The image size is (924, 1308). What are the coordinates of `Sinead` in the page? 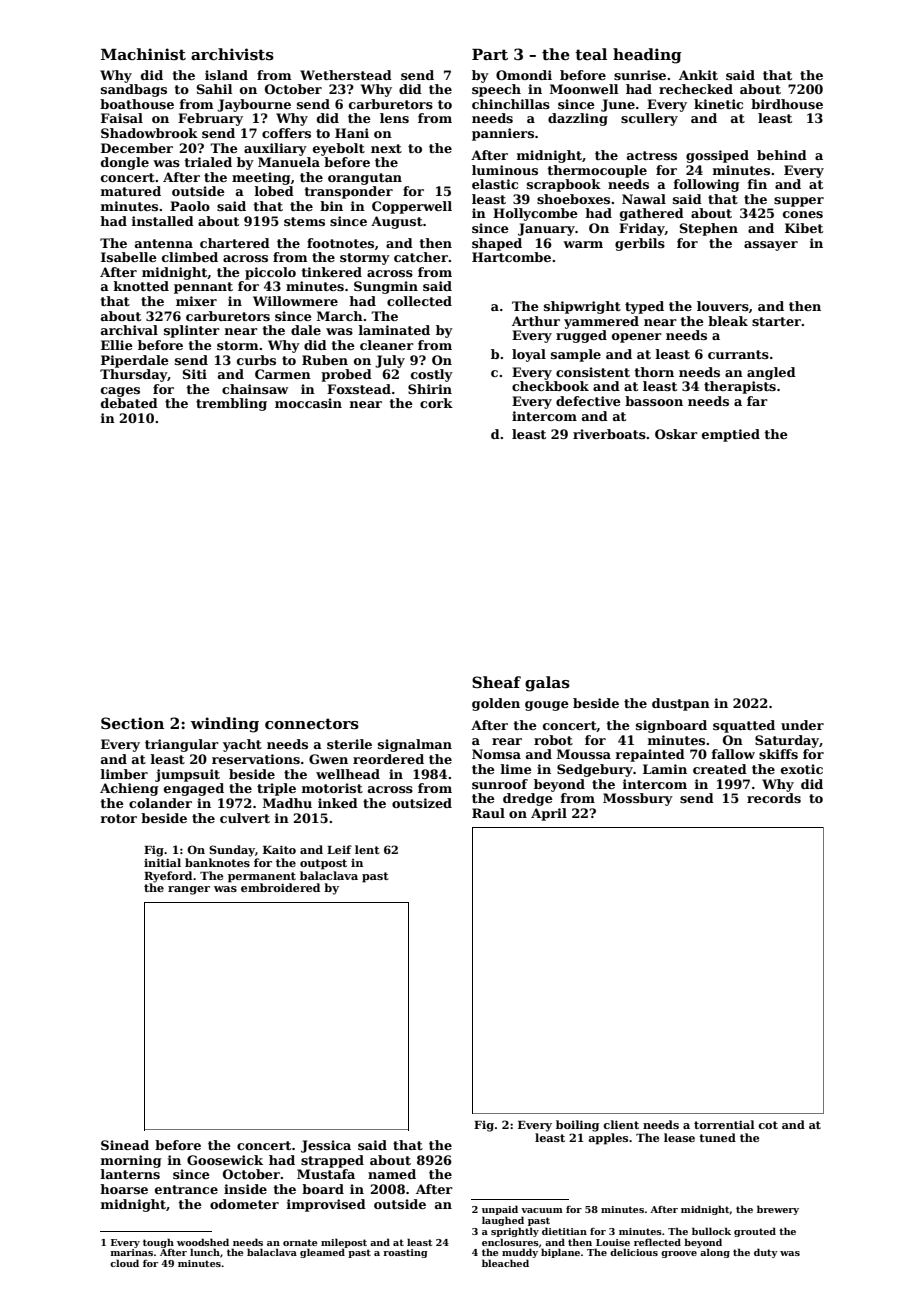 It's located at (125, 1145).
